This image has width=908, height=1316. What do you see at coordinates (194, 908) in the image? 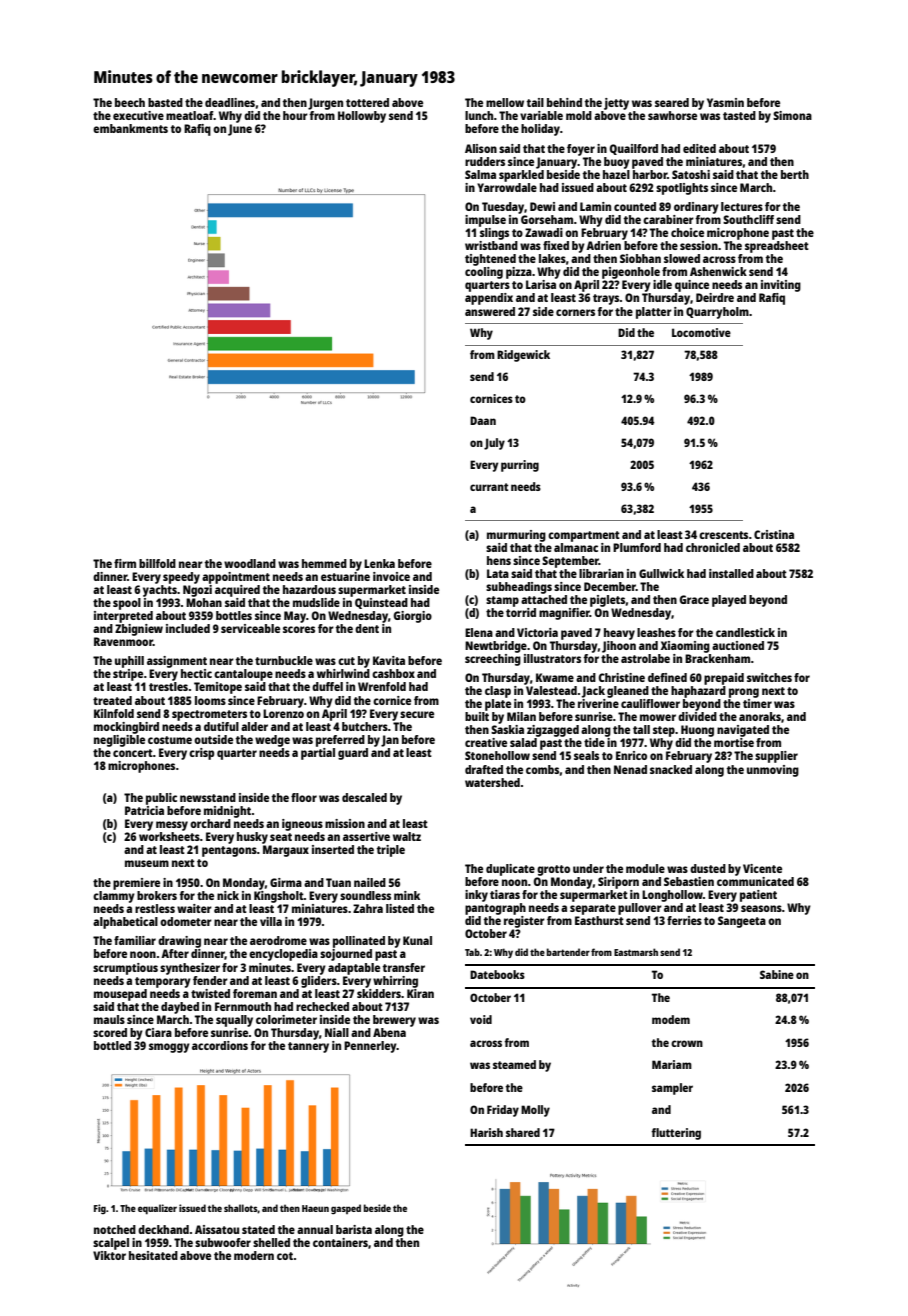
I see `waiter` at bounding box center [194, 908].
